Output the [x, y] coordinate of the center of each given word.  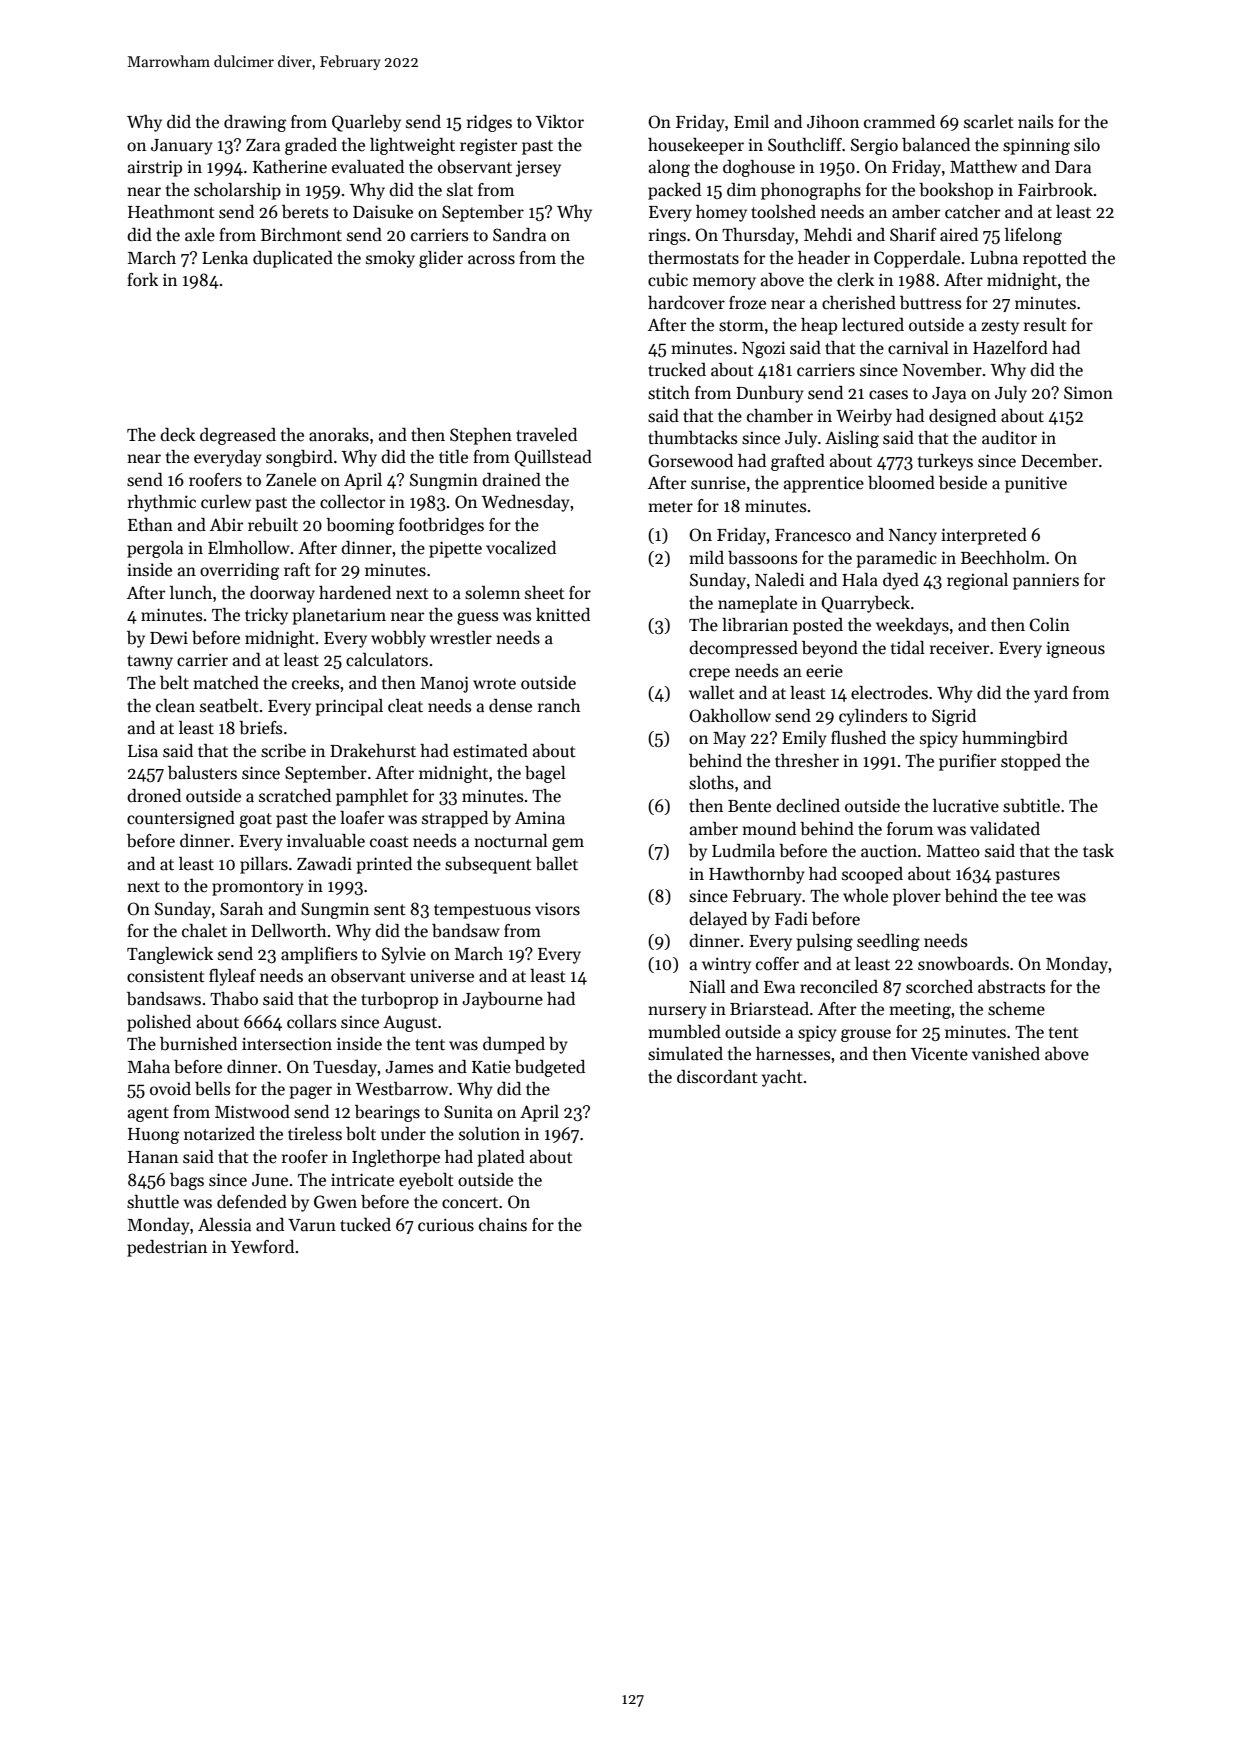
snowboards [963, 964]
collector [352, 502]
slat [460, 189]
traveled [546, 435]
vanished [1006, 1054]
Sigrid [954, 717]
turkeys [945, 462]
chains [503, 1225]
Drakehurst [373, 751]
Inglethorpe [396, 1158]
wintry [726, 965]
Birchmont [301, 235]
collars [311, 1021]
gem [568, 844]
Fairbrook [1055, 190]
